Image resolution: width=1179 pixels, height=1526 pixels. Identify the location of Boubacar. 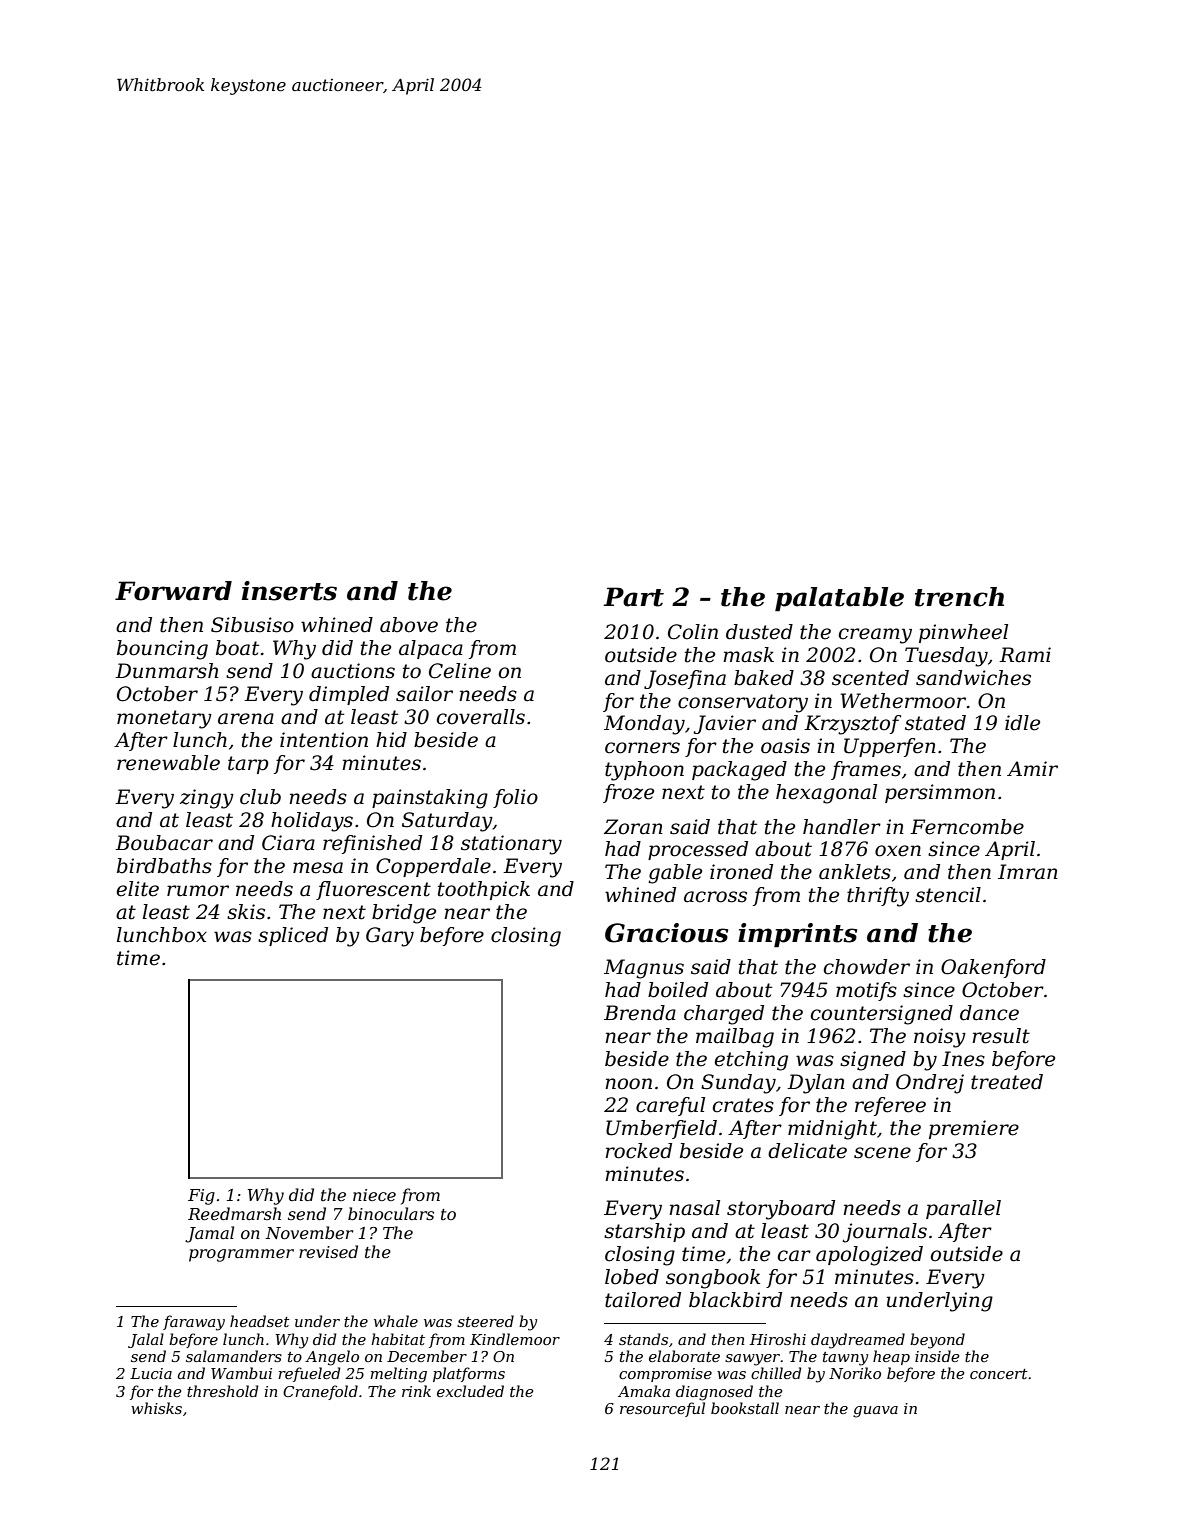
(164, 843).
